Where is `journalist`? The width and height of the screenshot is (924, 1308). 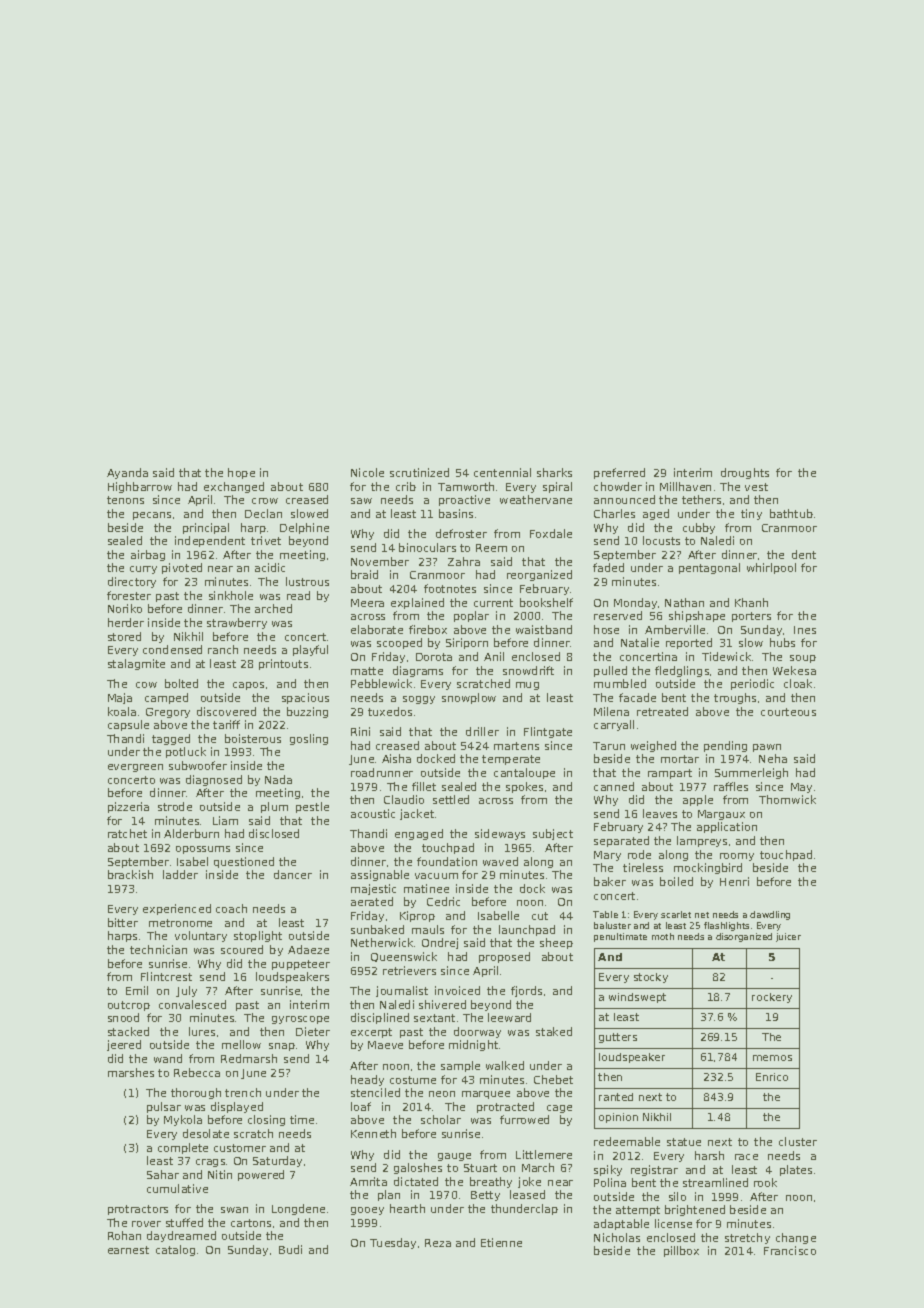 journalist is located at coordinates (402, 991).
